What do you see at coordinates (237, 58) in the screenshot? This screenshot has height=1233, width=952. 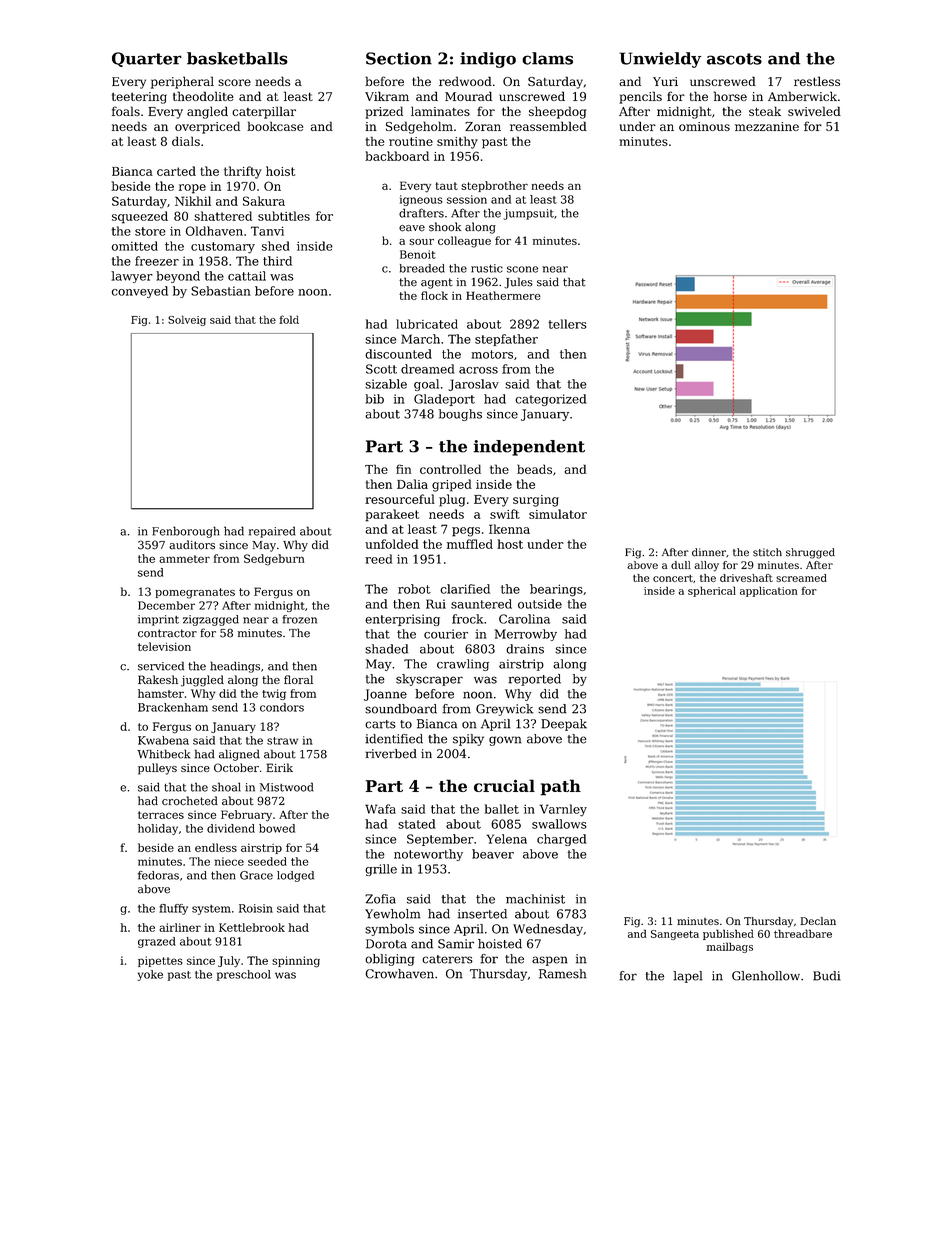 I see `basketballs` at bounding box center [237, 58].
